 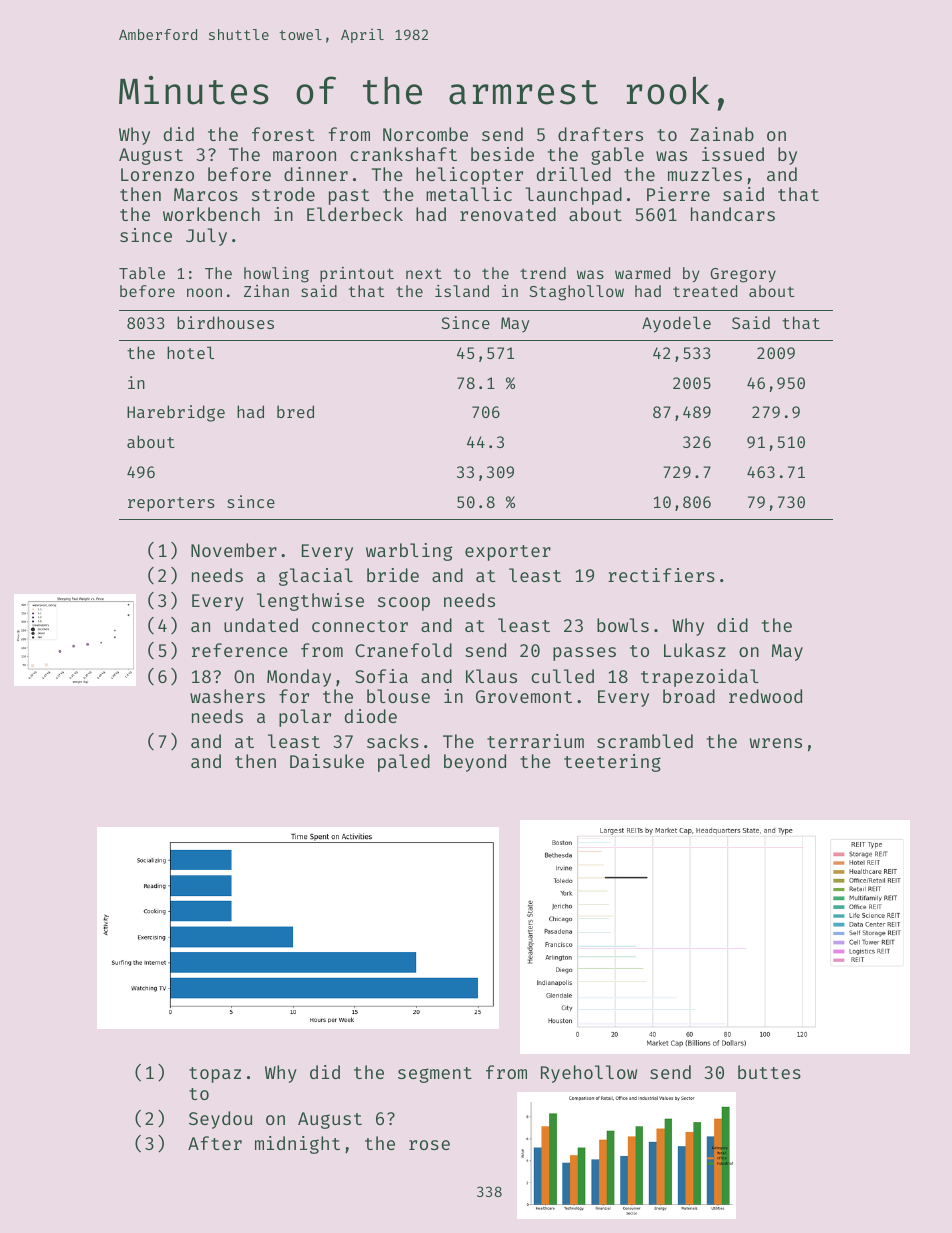 I want to click on maroon, so click(x=304, y=156).
